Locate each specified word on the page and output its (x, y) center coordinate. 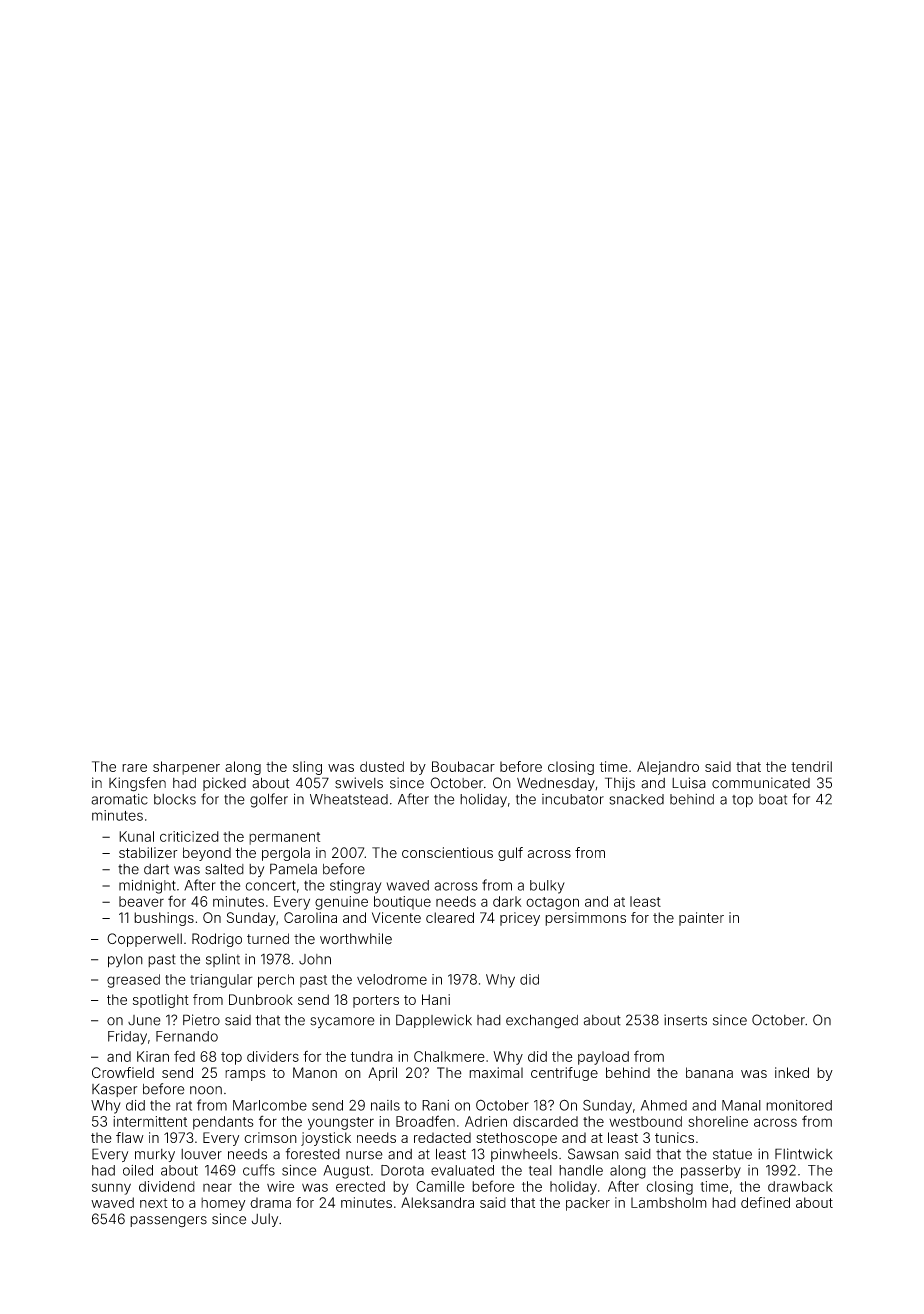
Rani (435, 1105)
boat (773, 799)
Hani (436, 999)
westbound (645, 1121)
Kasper (114, 1090)
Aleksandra (437, 1202)
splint (223, 960)
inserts (685, 1020)
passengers (168, 1221)
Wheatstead (349, 799)
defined (765, 1202)
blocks (175, 799)
